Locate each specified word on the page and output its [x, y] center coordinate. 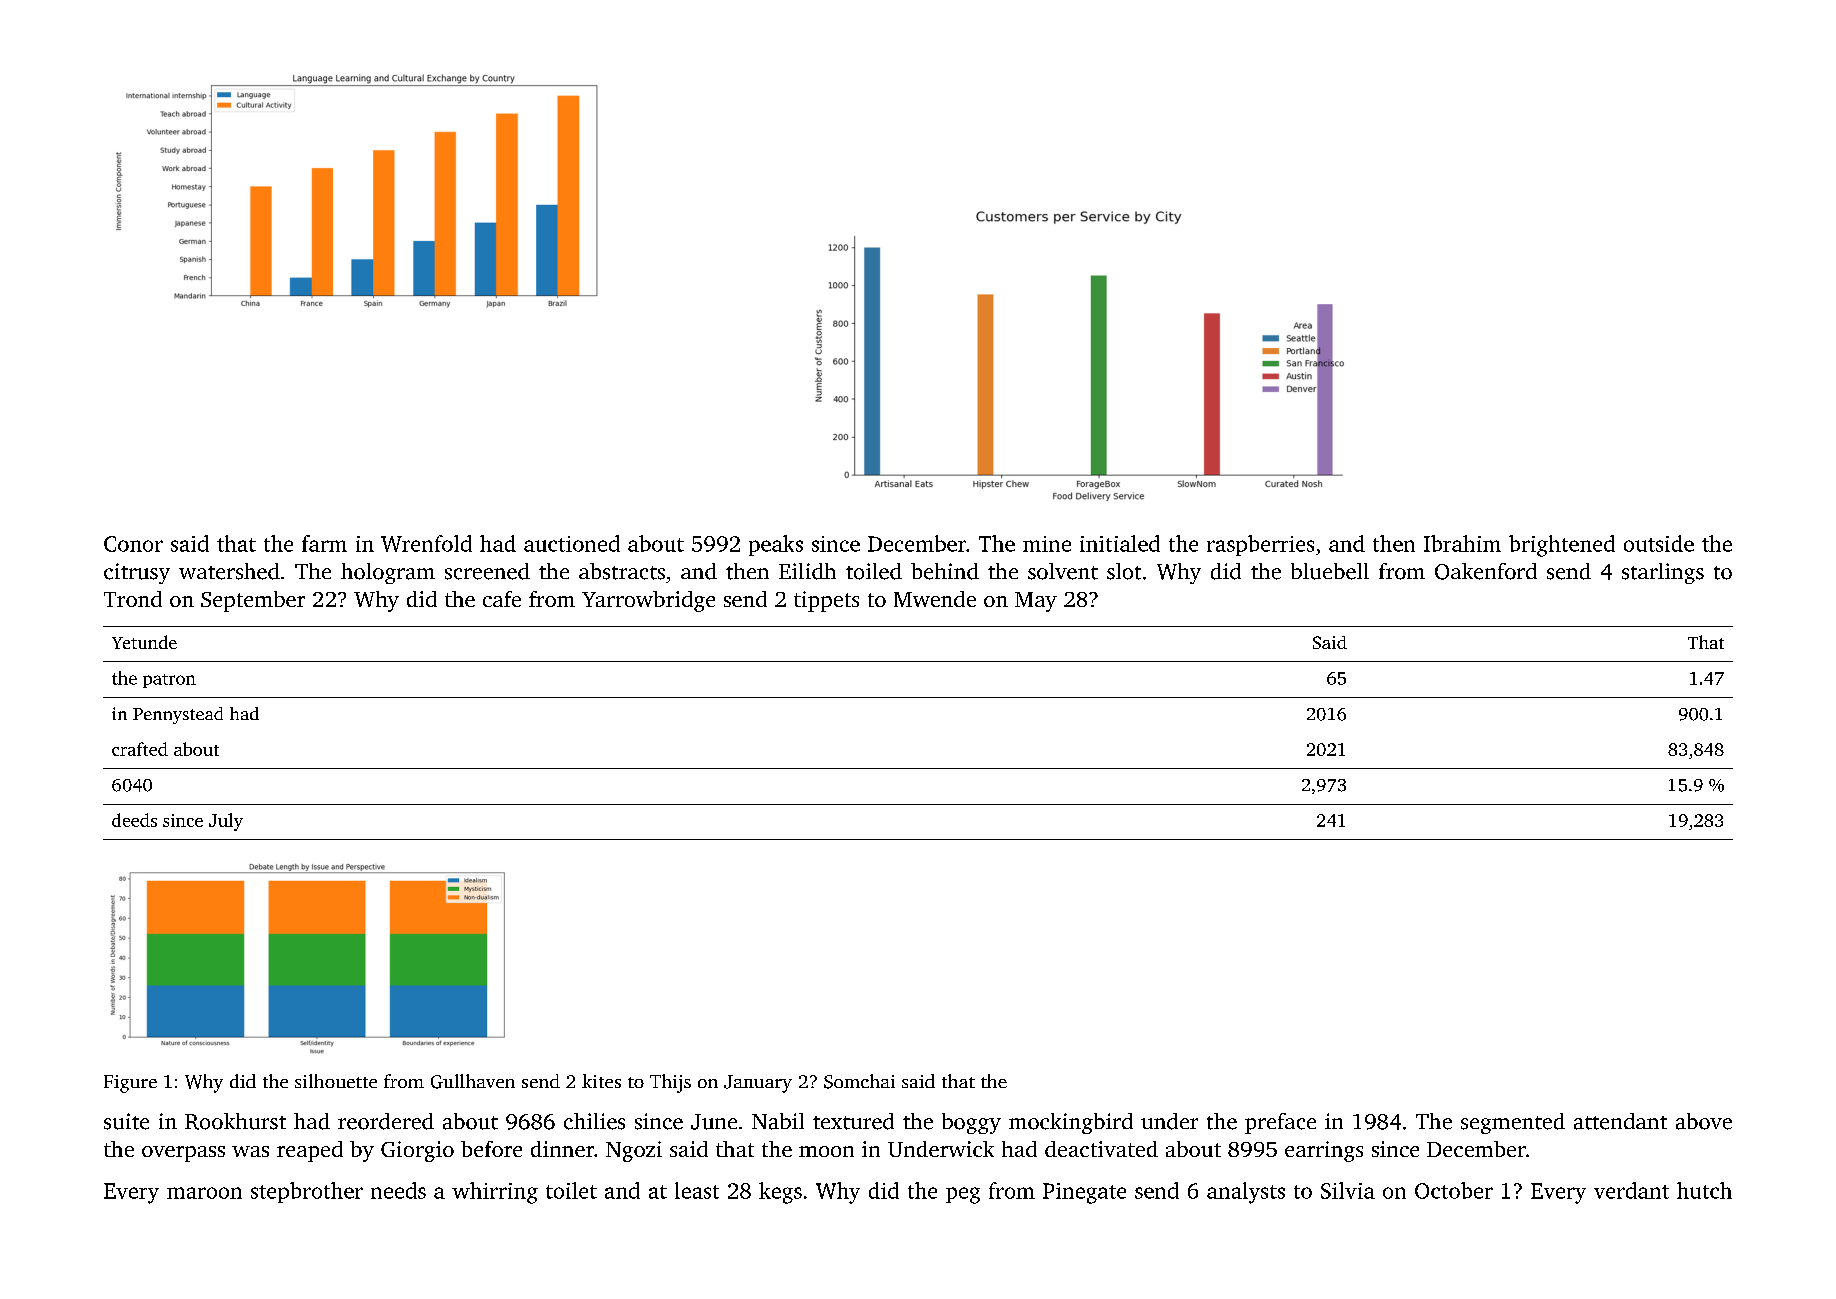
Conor [133, 544]
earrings [1324, 1151]
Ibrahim [1462, 543]
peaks [776, 545]
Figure [130, 1084]
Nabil [778, 1121]
